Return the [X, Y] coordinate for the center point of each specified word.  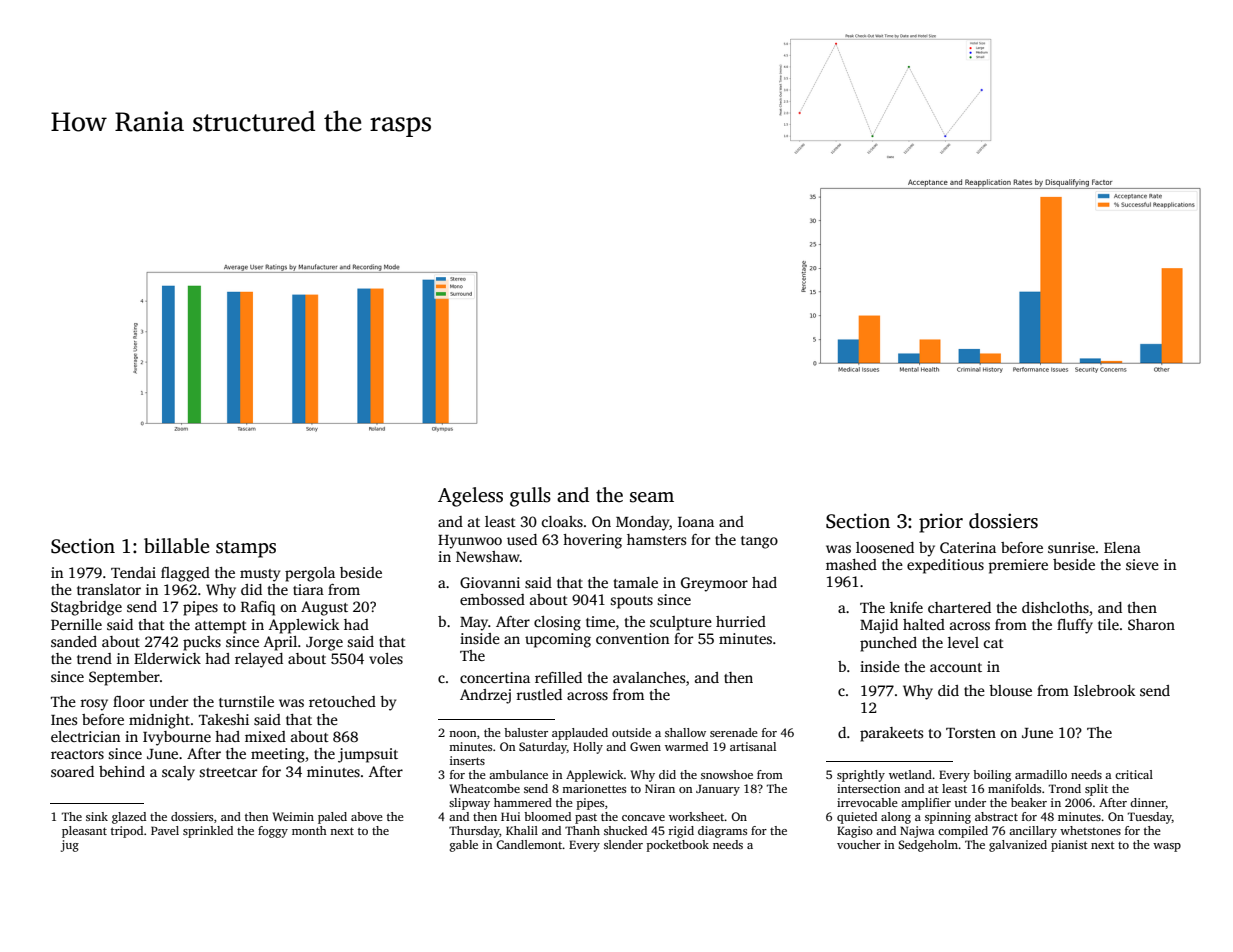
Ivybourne [177, 738]
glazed [129, 818]
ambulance [518, 774]
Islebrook [1104, 690]
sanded [74, 641]
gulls [530, 497]
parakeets [891, 734]
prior [941, 523]
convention [632, 638]
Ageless [470, 497]
